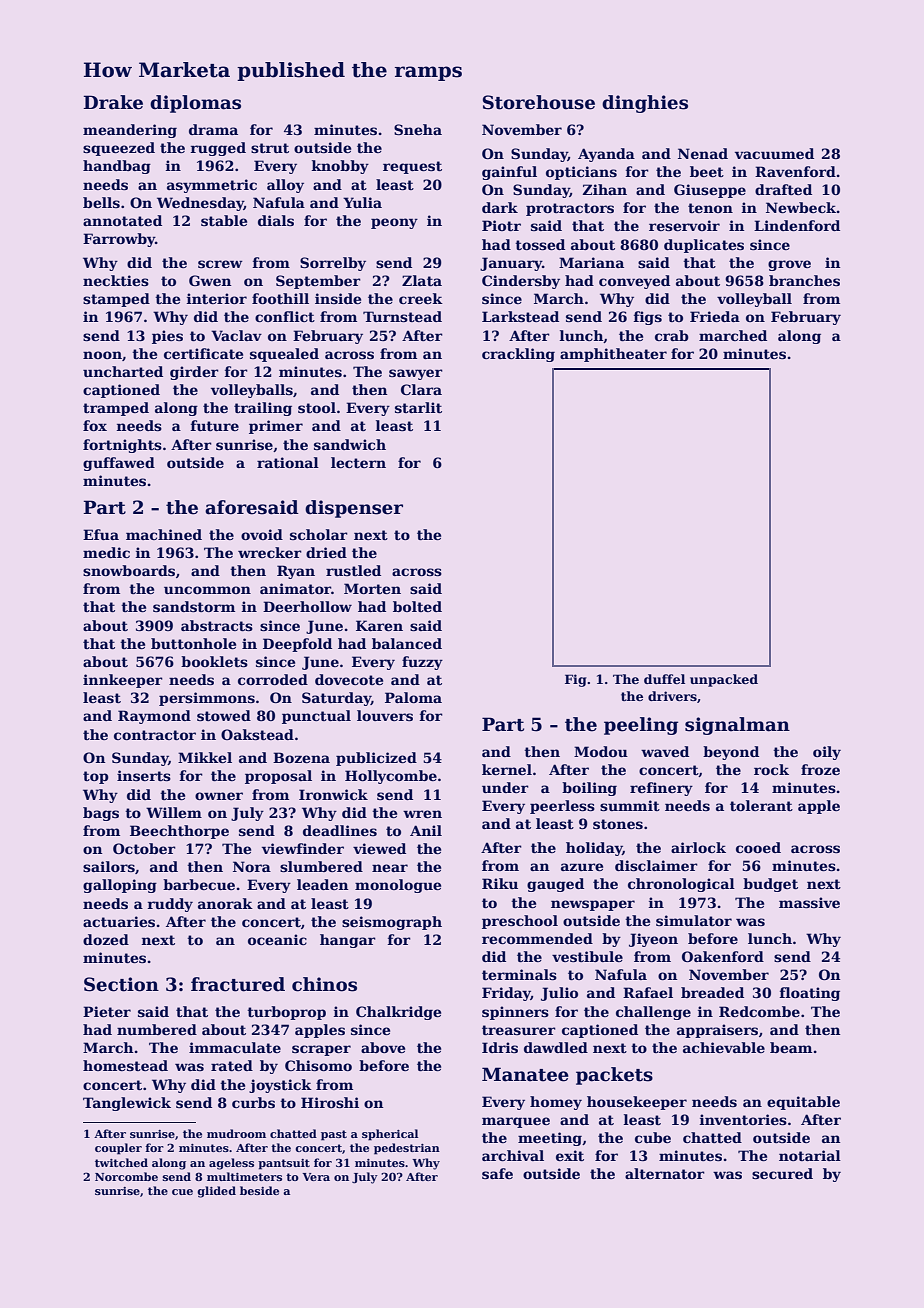 This document has width=924, height=1308. What do you see at coordinates (803, 1103) in the document?
I see `equitable` at bounding box center [803, 1103].
